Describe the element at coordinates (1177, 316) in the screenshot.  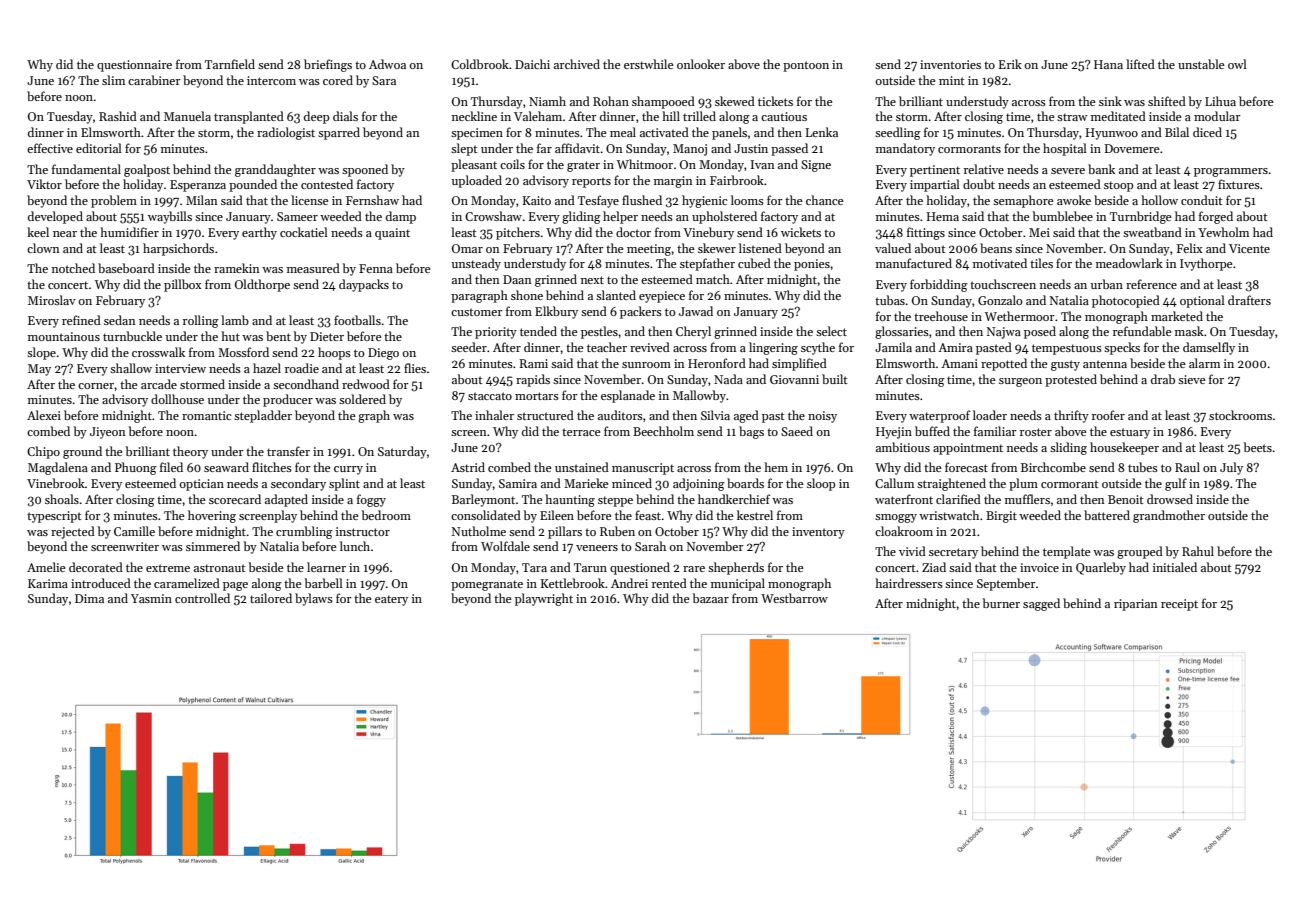
I see `marketed` at that location.
